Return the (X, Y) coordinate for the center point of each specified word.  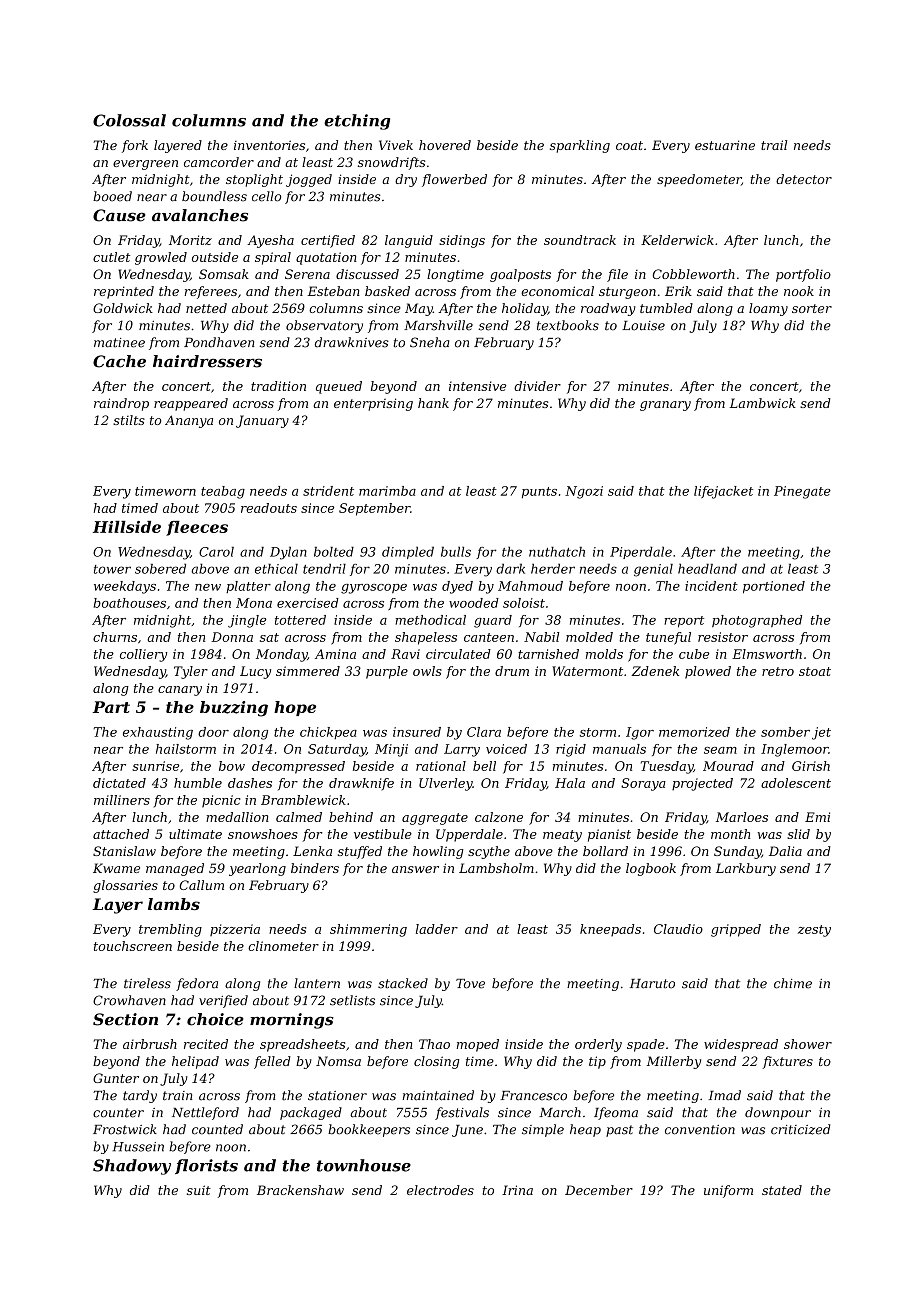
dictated (119, 783)
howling (438, 852)
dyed (457, 587)
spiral (273, 258)
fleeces (197, 528)
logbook (651, 869)
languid (409, 241)
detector (804, 179)
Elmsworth (767, 654)
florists (206, 1166)
